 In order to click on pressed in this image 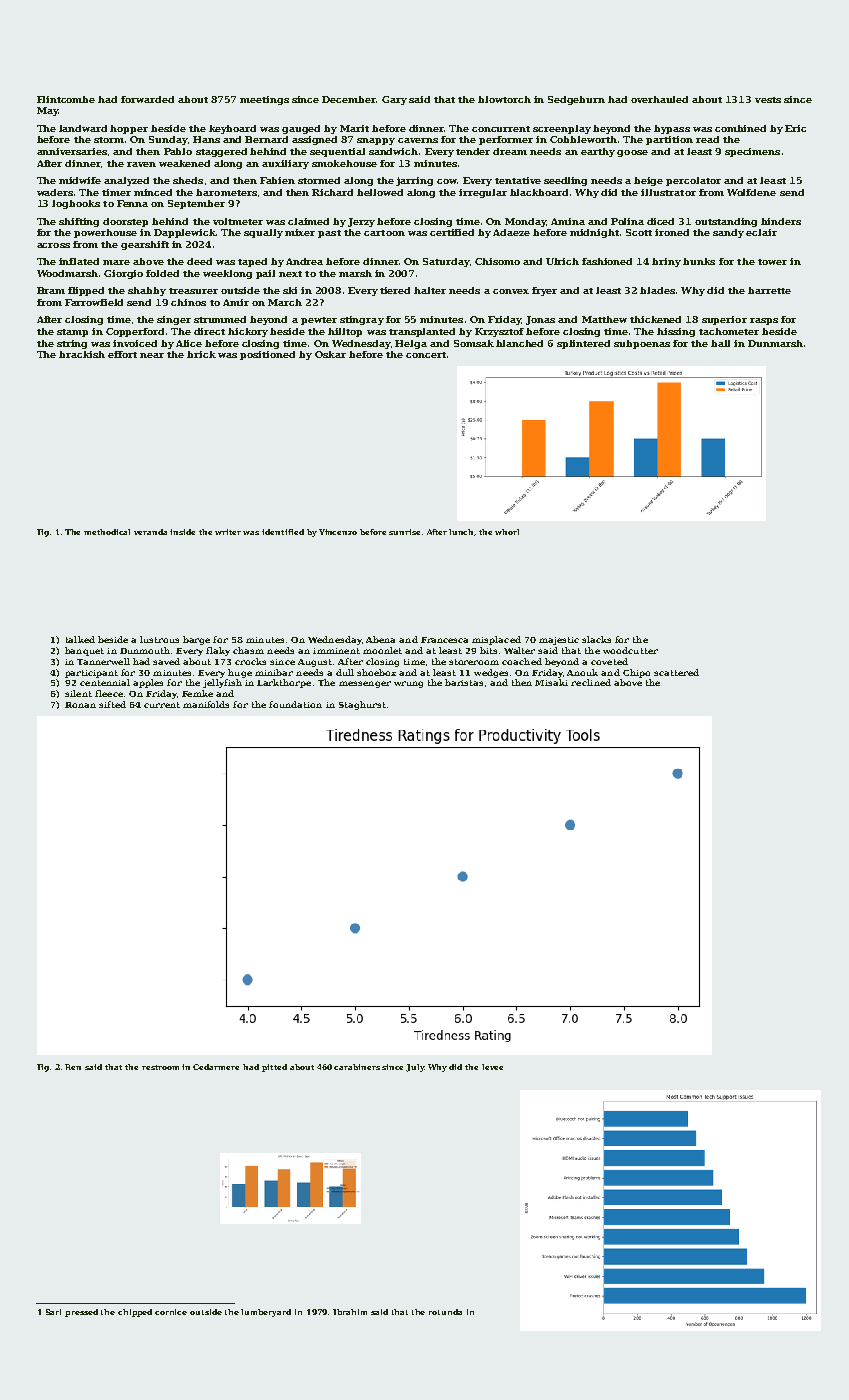, I will do `click(81, 1313)`.
